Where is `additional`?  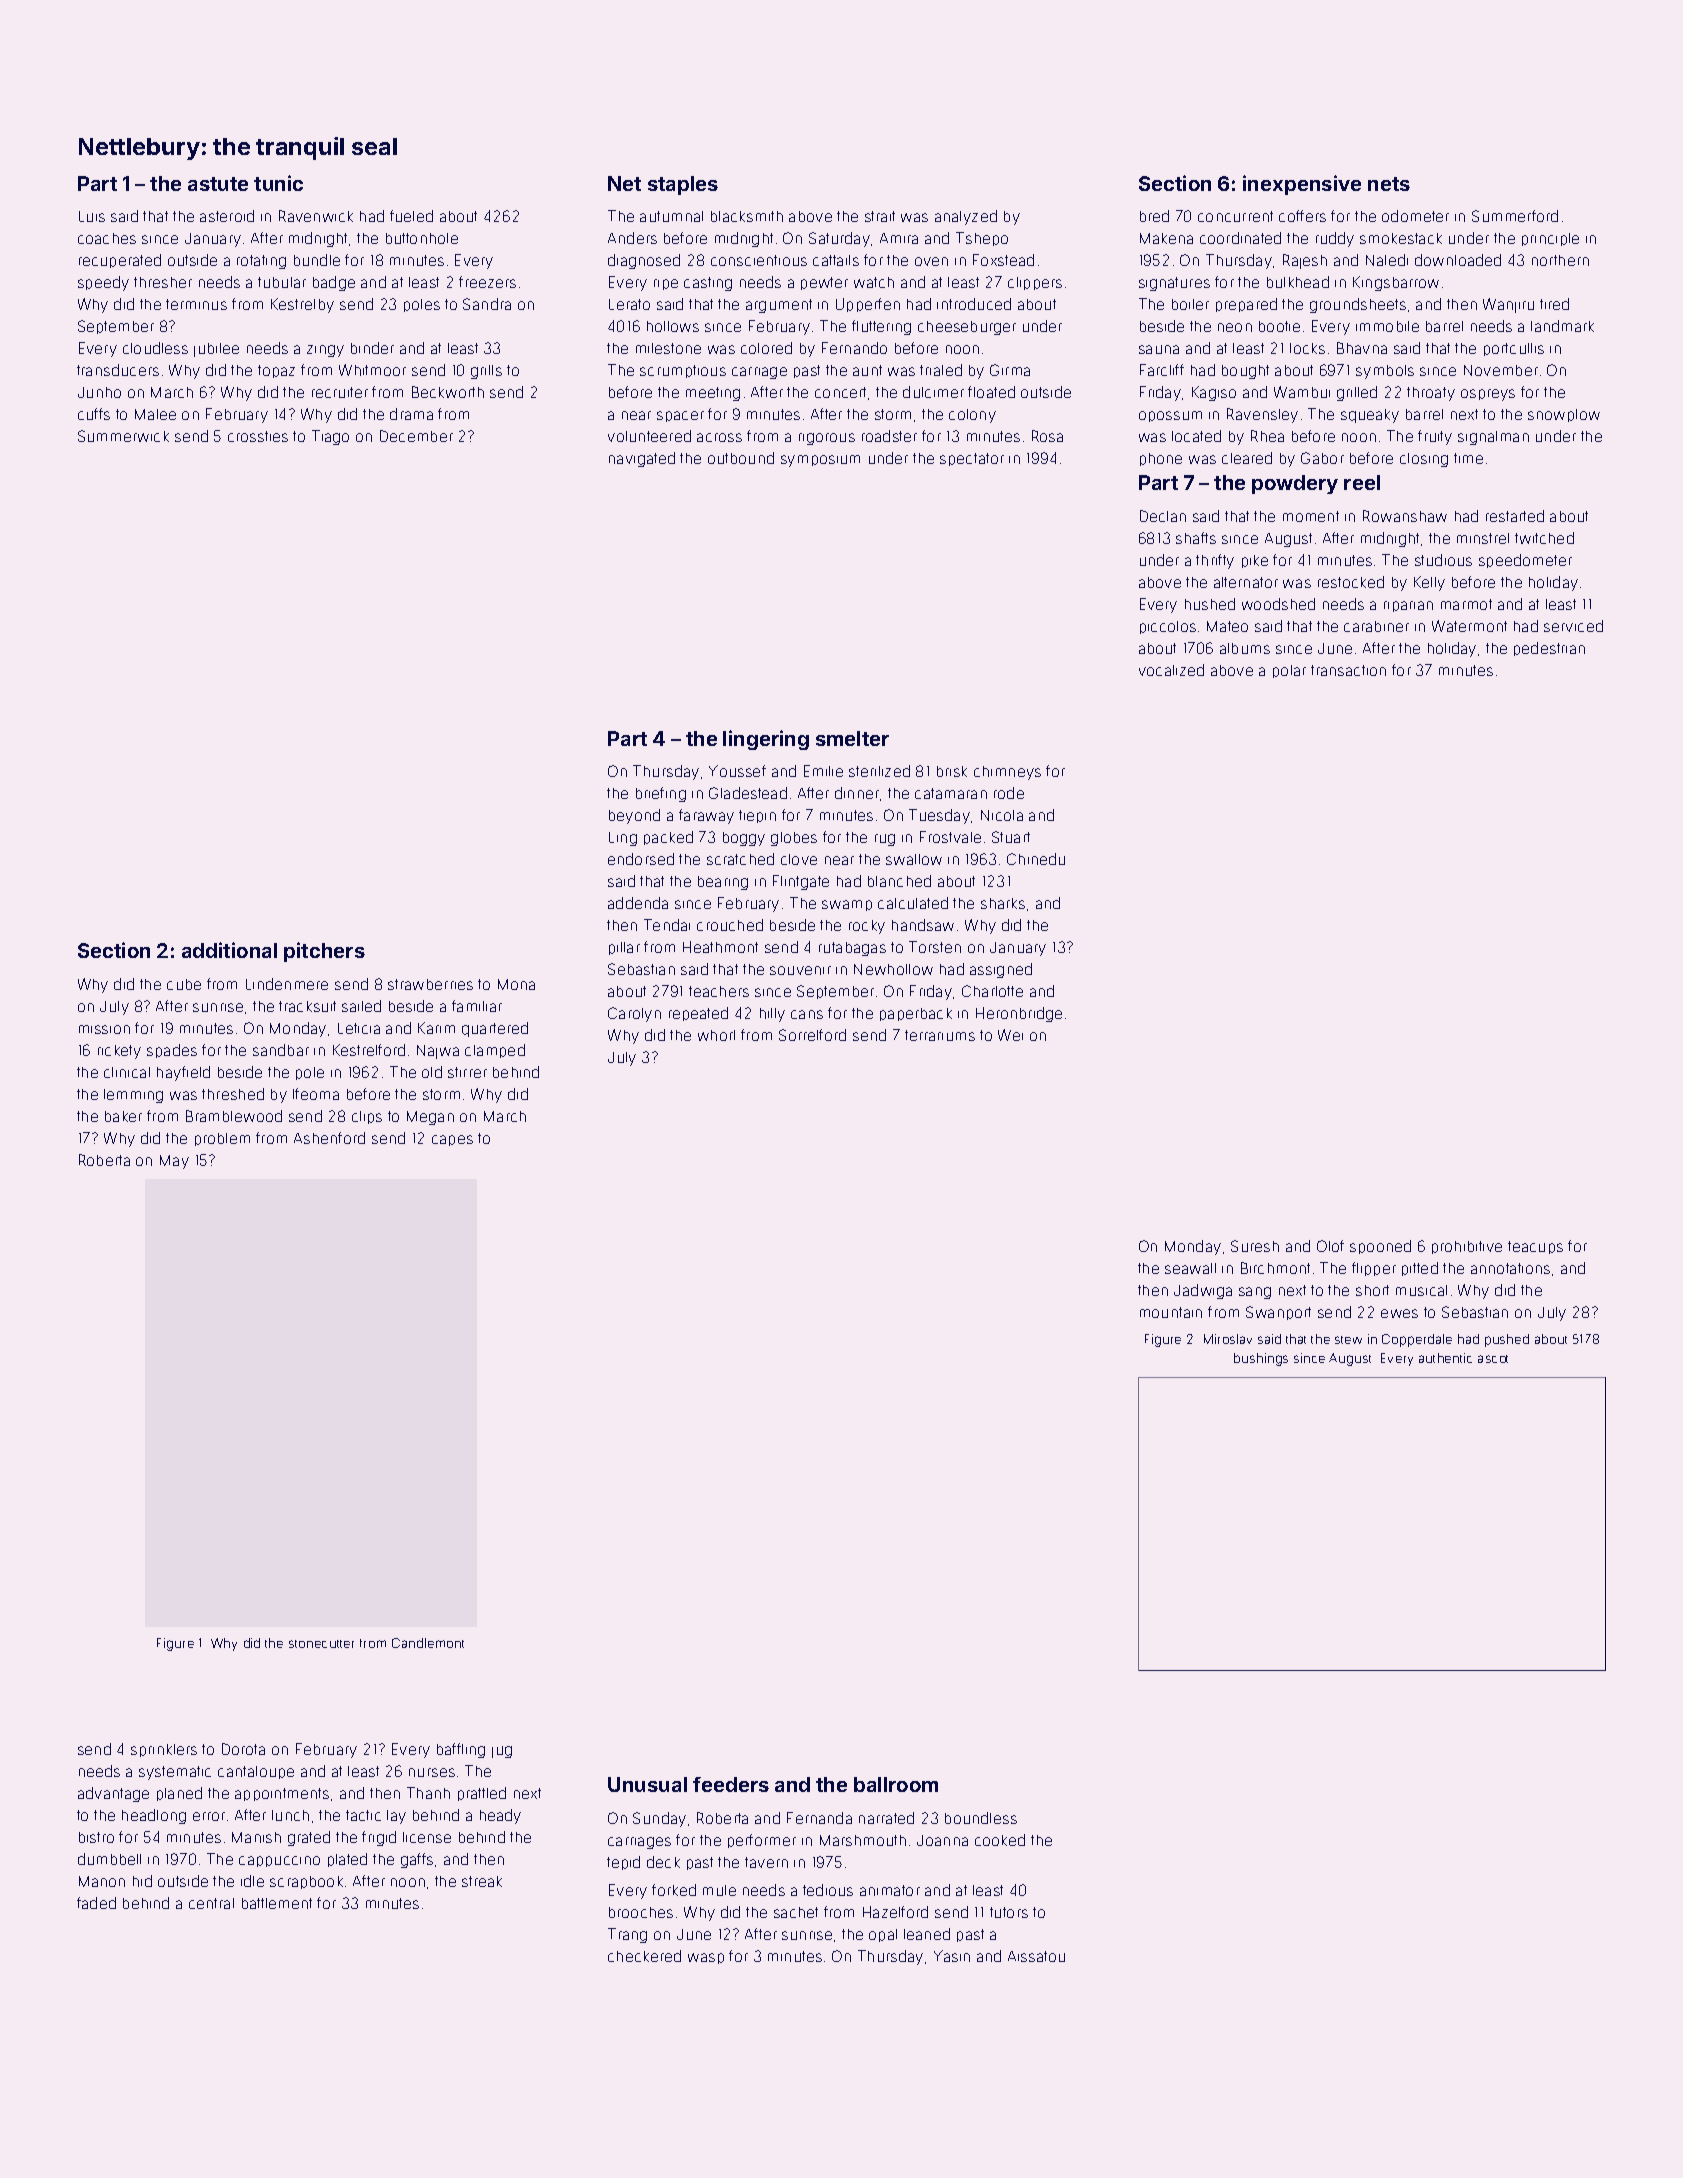 additional is located at coordinates (229, 950).
